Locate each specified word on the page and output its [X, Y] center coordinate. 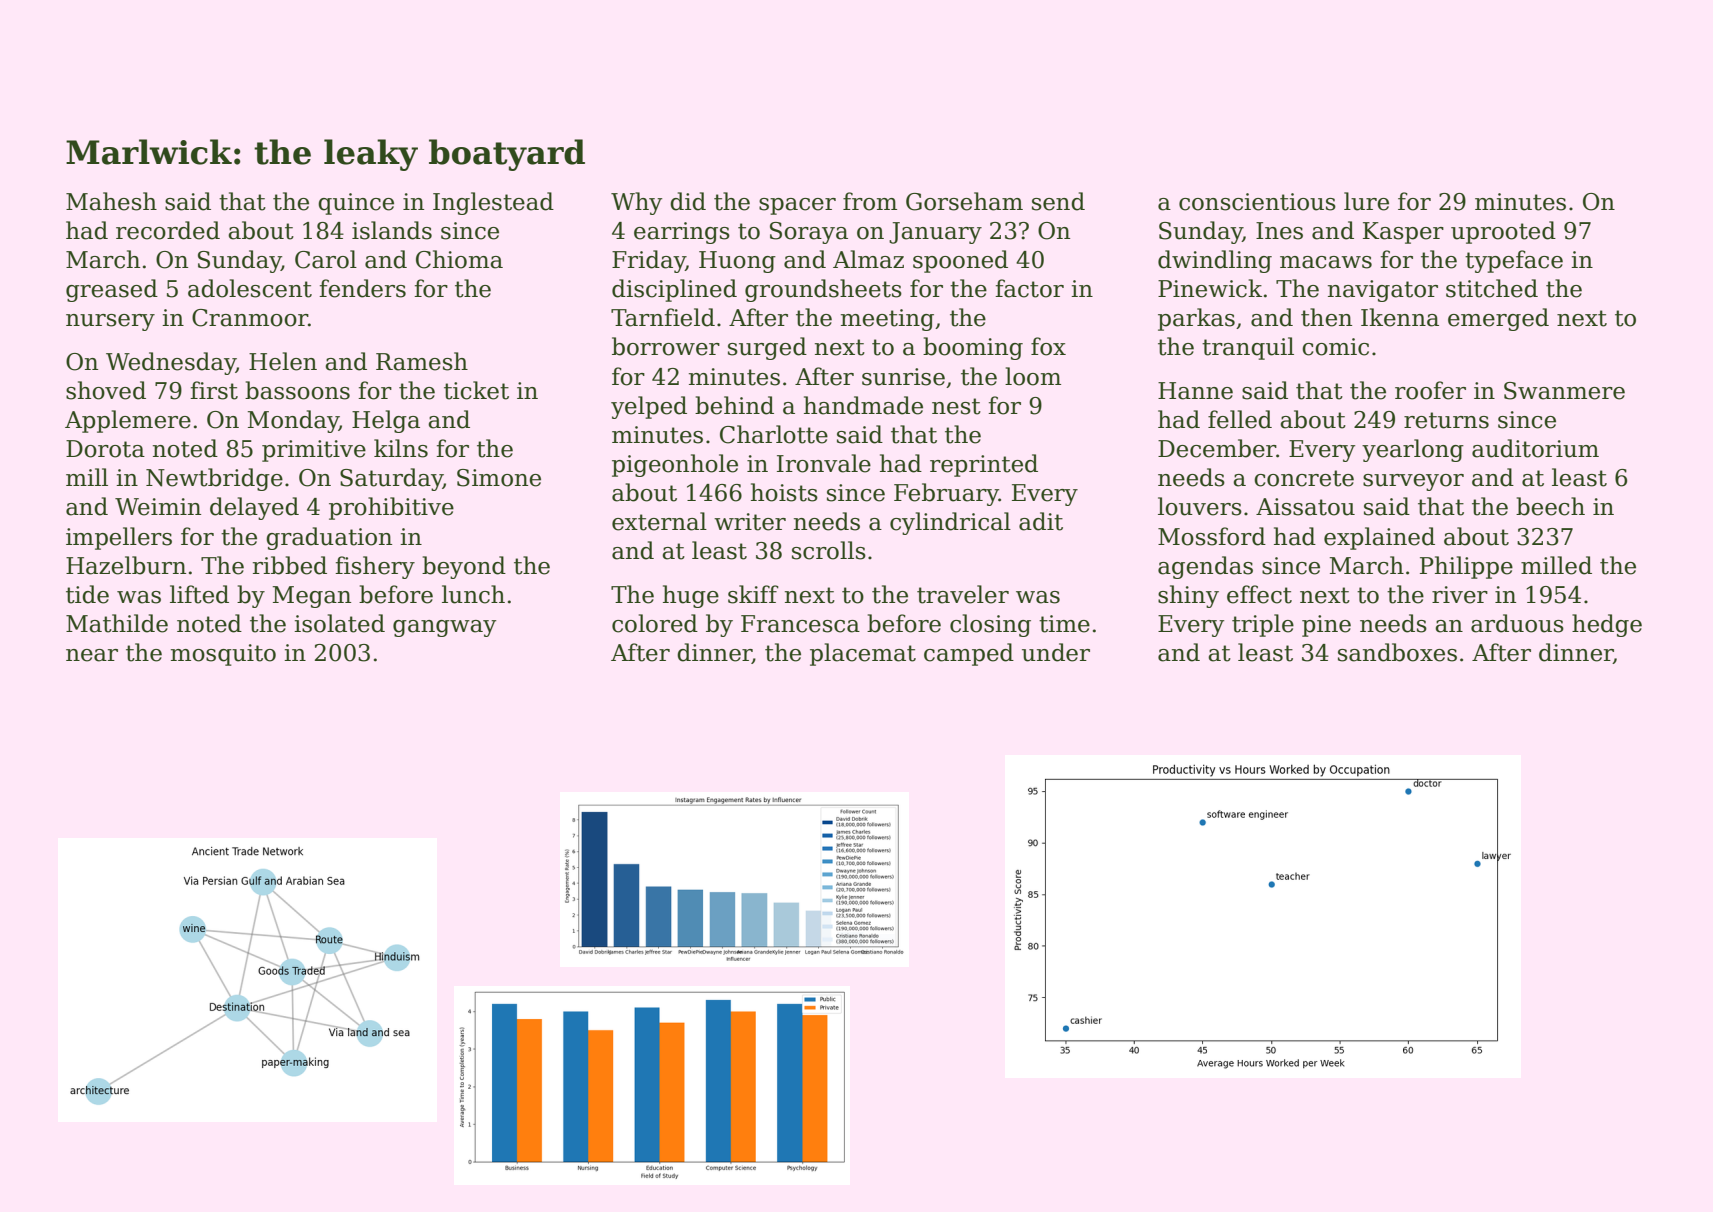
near [92, 655]
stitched [1492, 288]
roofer [1430, 390]
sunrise [903, 377]
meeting [887, 320]
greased [112, 290]
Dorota [105, 449]
